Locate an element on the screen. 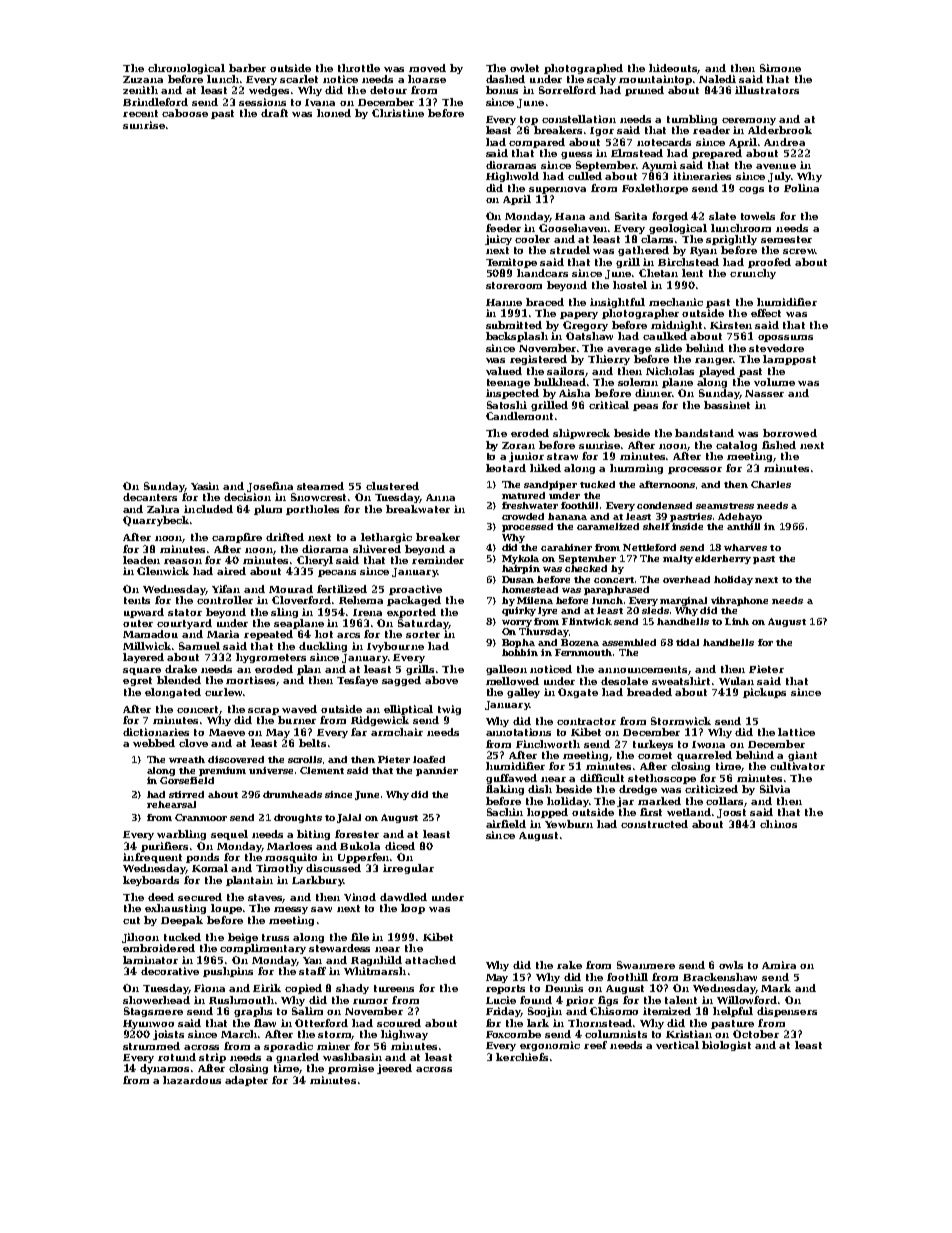  recent is located at coordinates (140, 113).
